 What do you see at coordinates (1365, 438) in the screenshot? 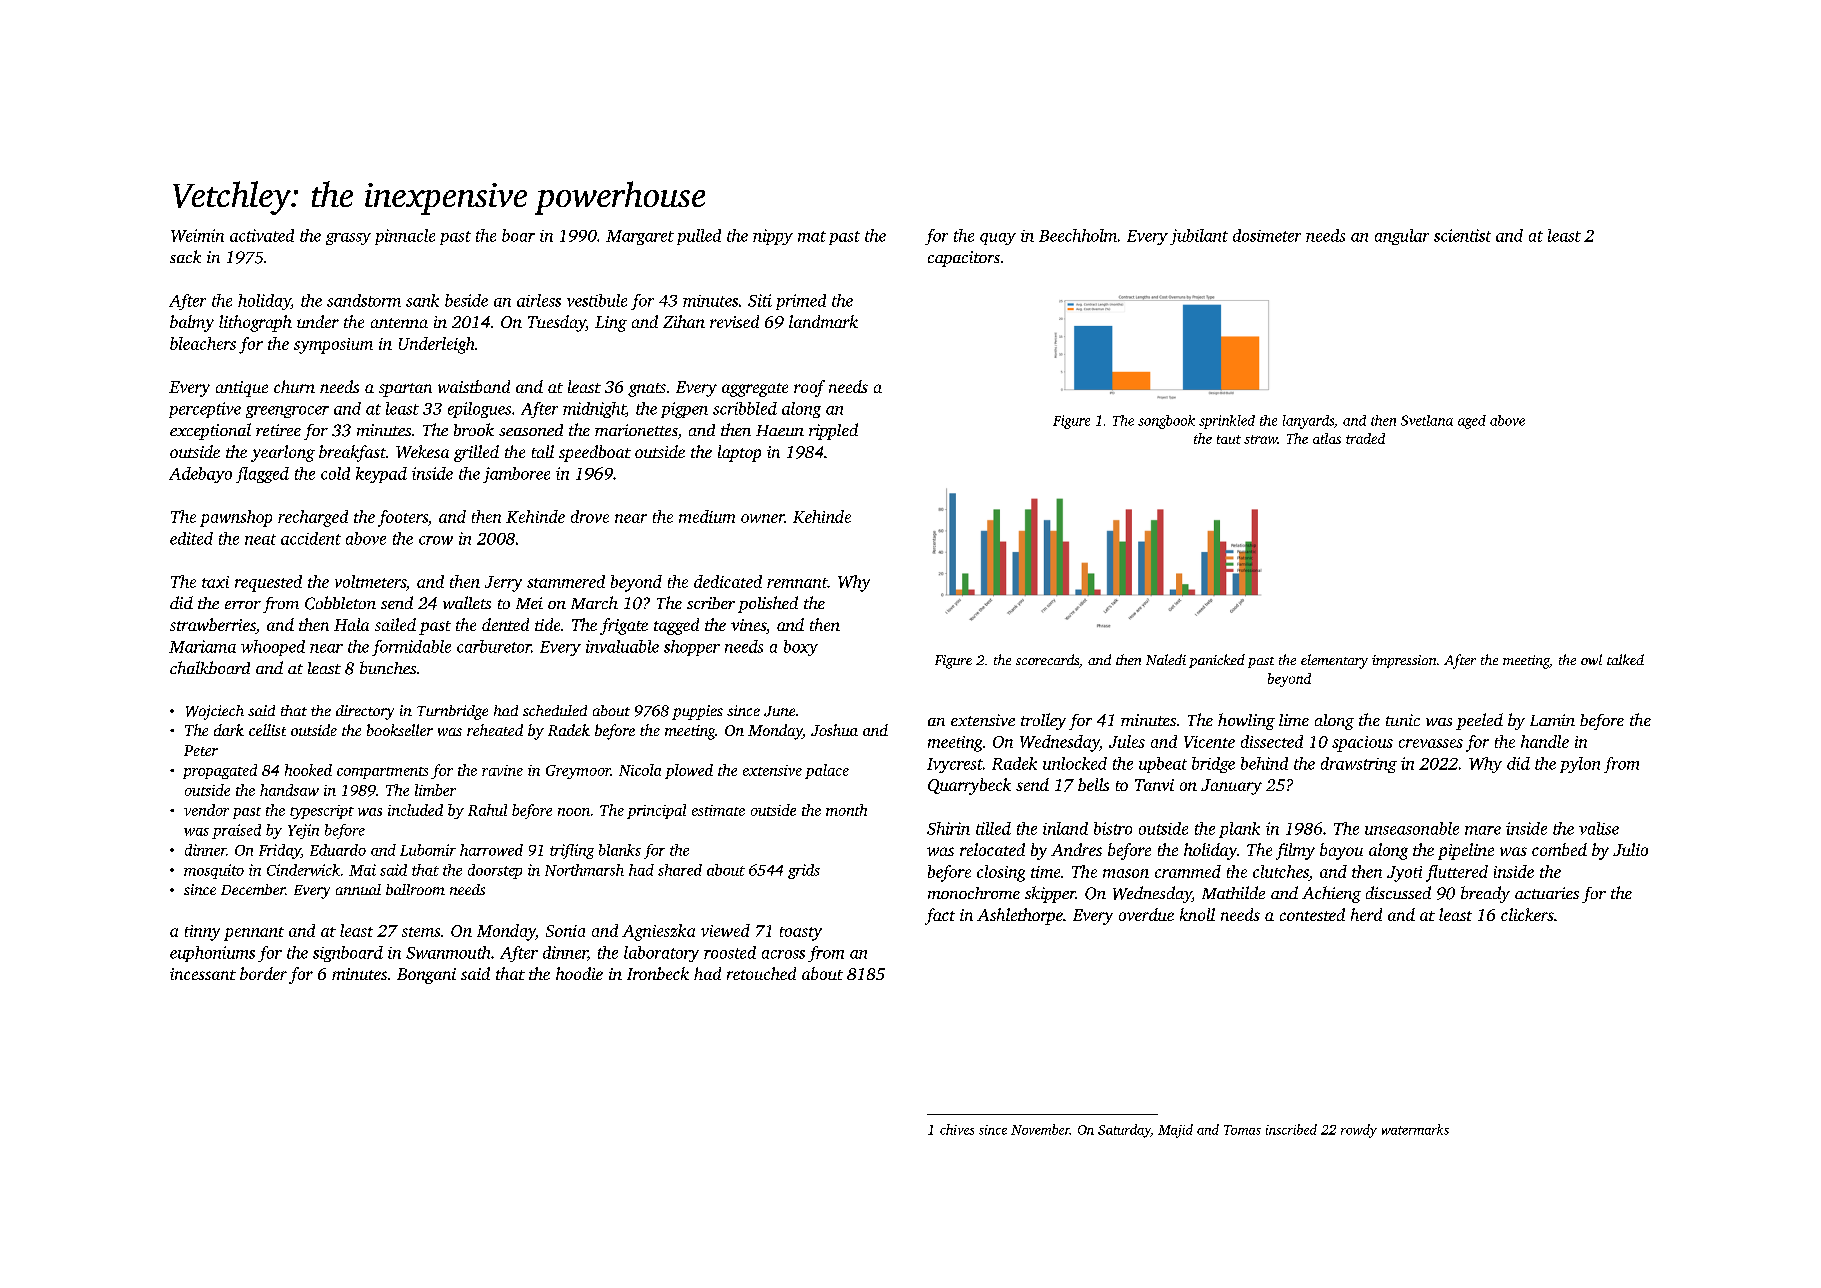
I see `traded` at bounding box center [1365, 438].
